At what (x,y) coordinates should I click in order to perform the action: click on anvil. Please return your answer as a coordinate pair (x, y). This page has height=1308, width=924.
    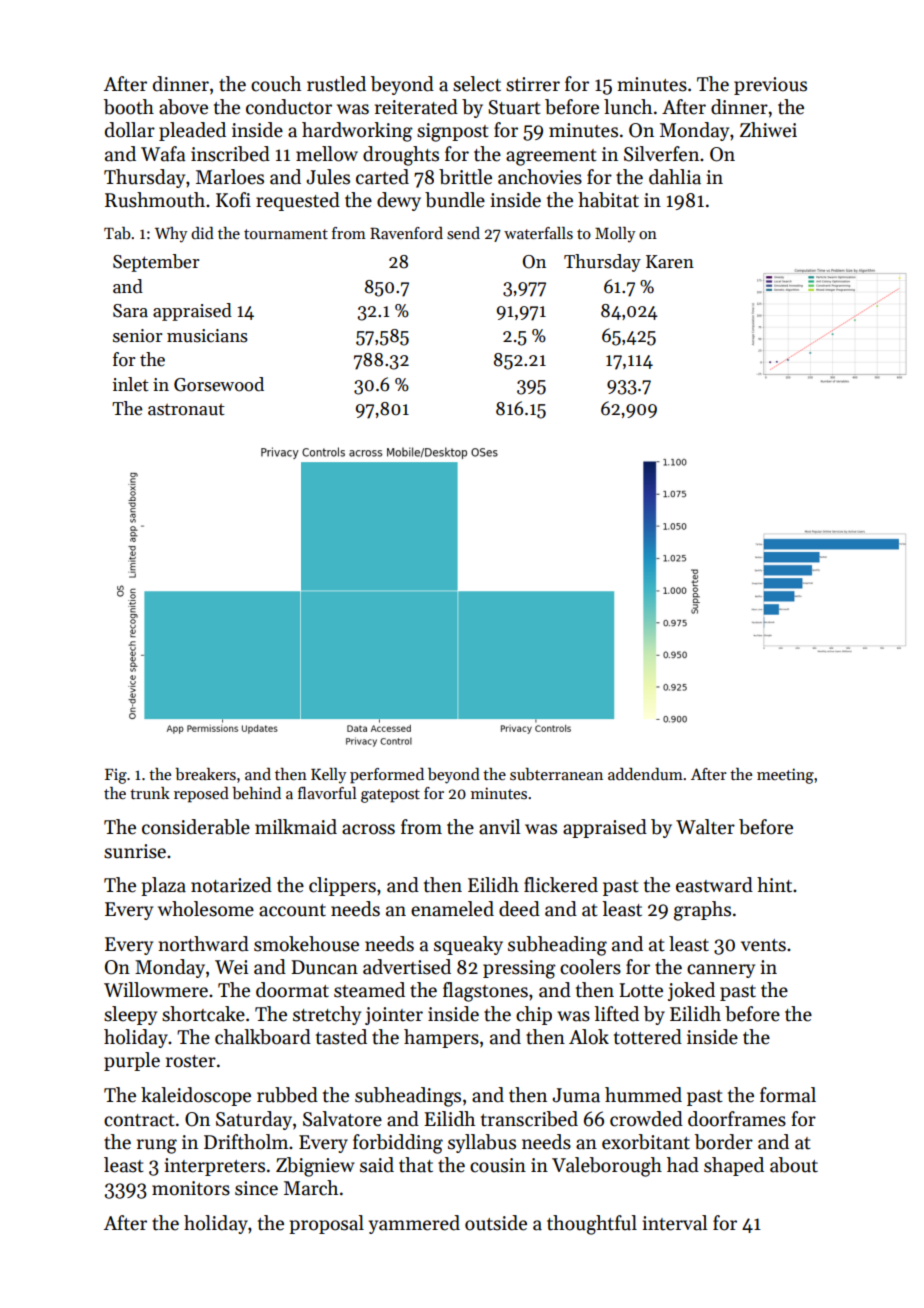
    Looking at the image, I should click on (499, 827).
